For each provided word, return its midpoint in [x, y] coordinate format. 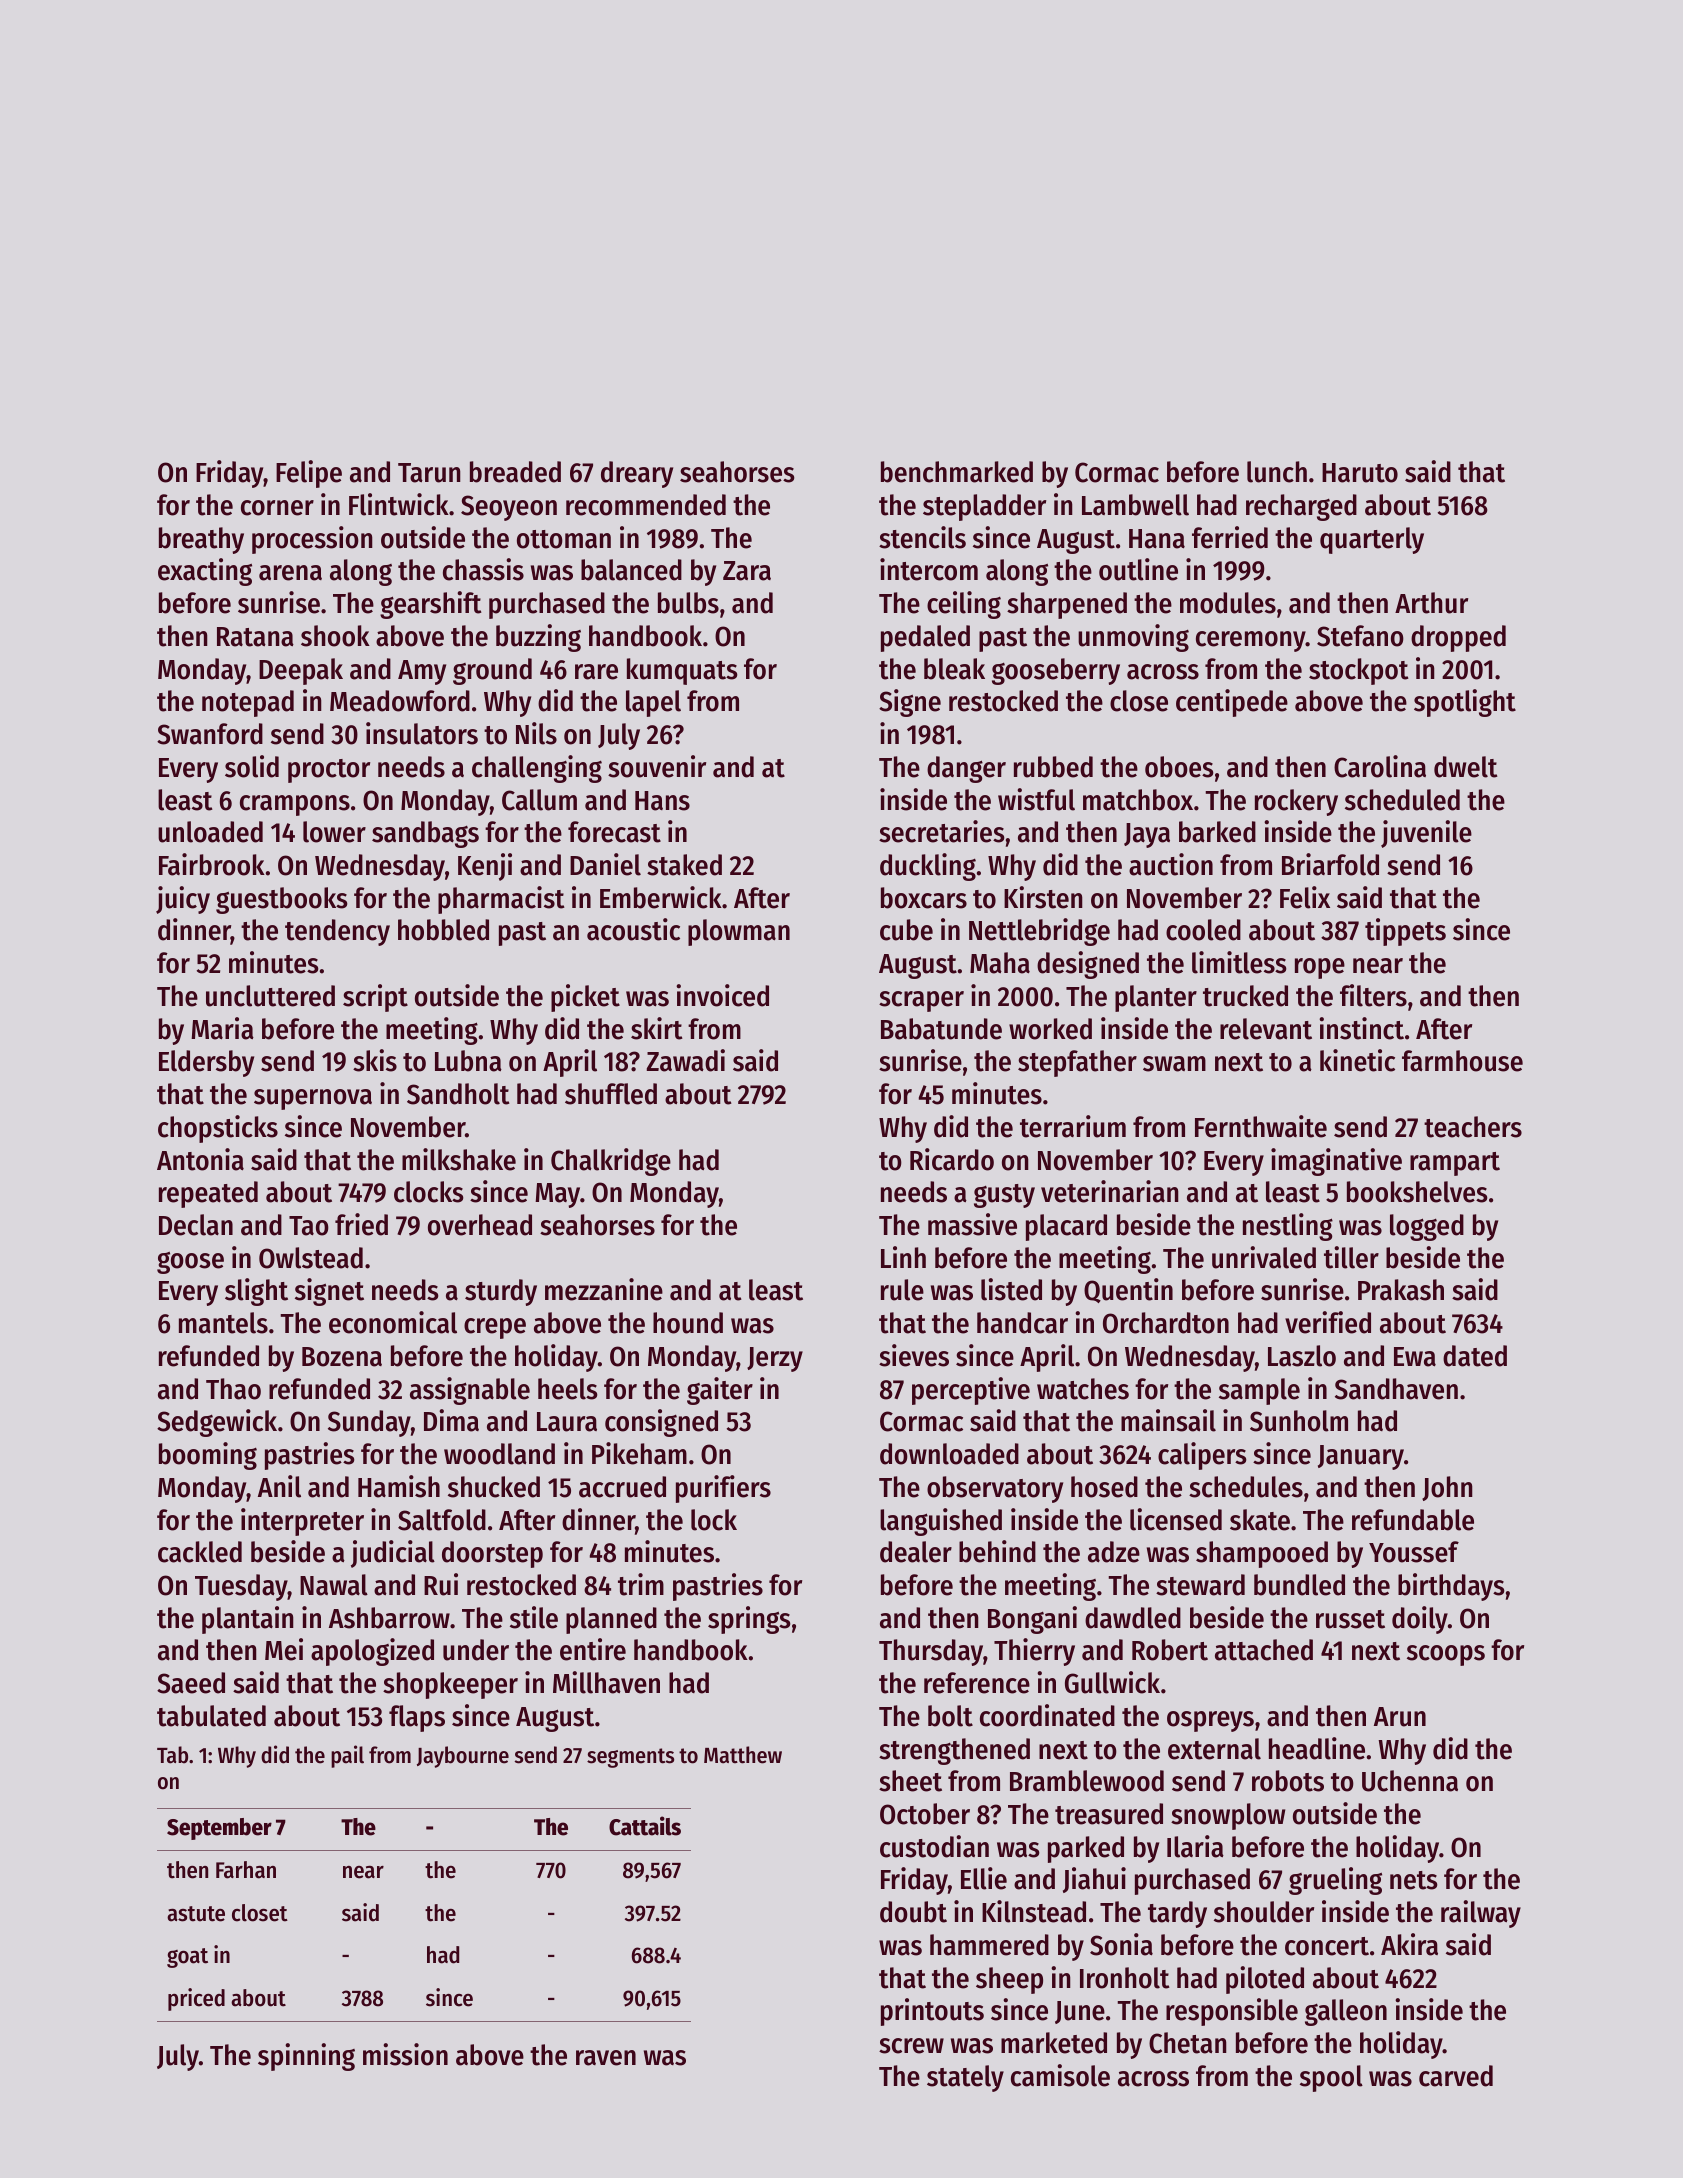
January [1361, 1457]
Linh [903, 1257]
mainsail [1168, 1420]
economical [393, 1322]
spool [1331, 2078]
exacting [205, 572]
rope [1320, 968]
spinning [306, 2057]
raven [606, 2058]
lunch [1277, 472]
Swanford [210, 734]
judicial [393, 1554]
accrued [622, 1487]
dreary [637, 474]
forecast [614, 832]
